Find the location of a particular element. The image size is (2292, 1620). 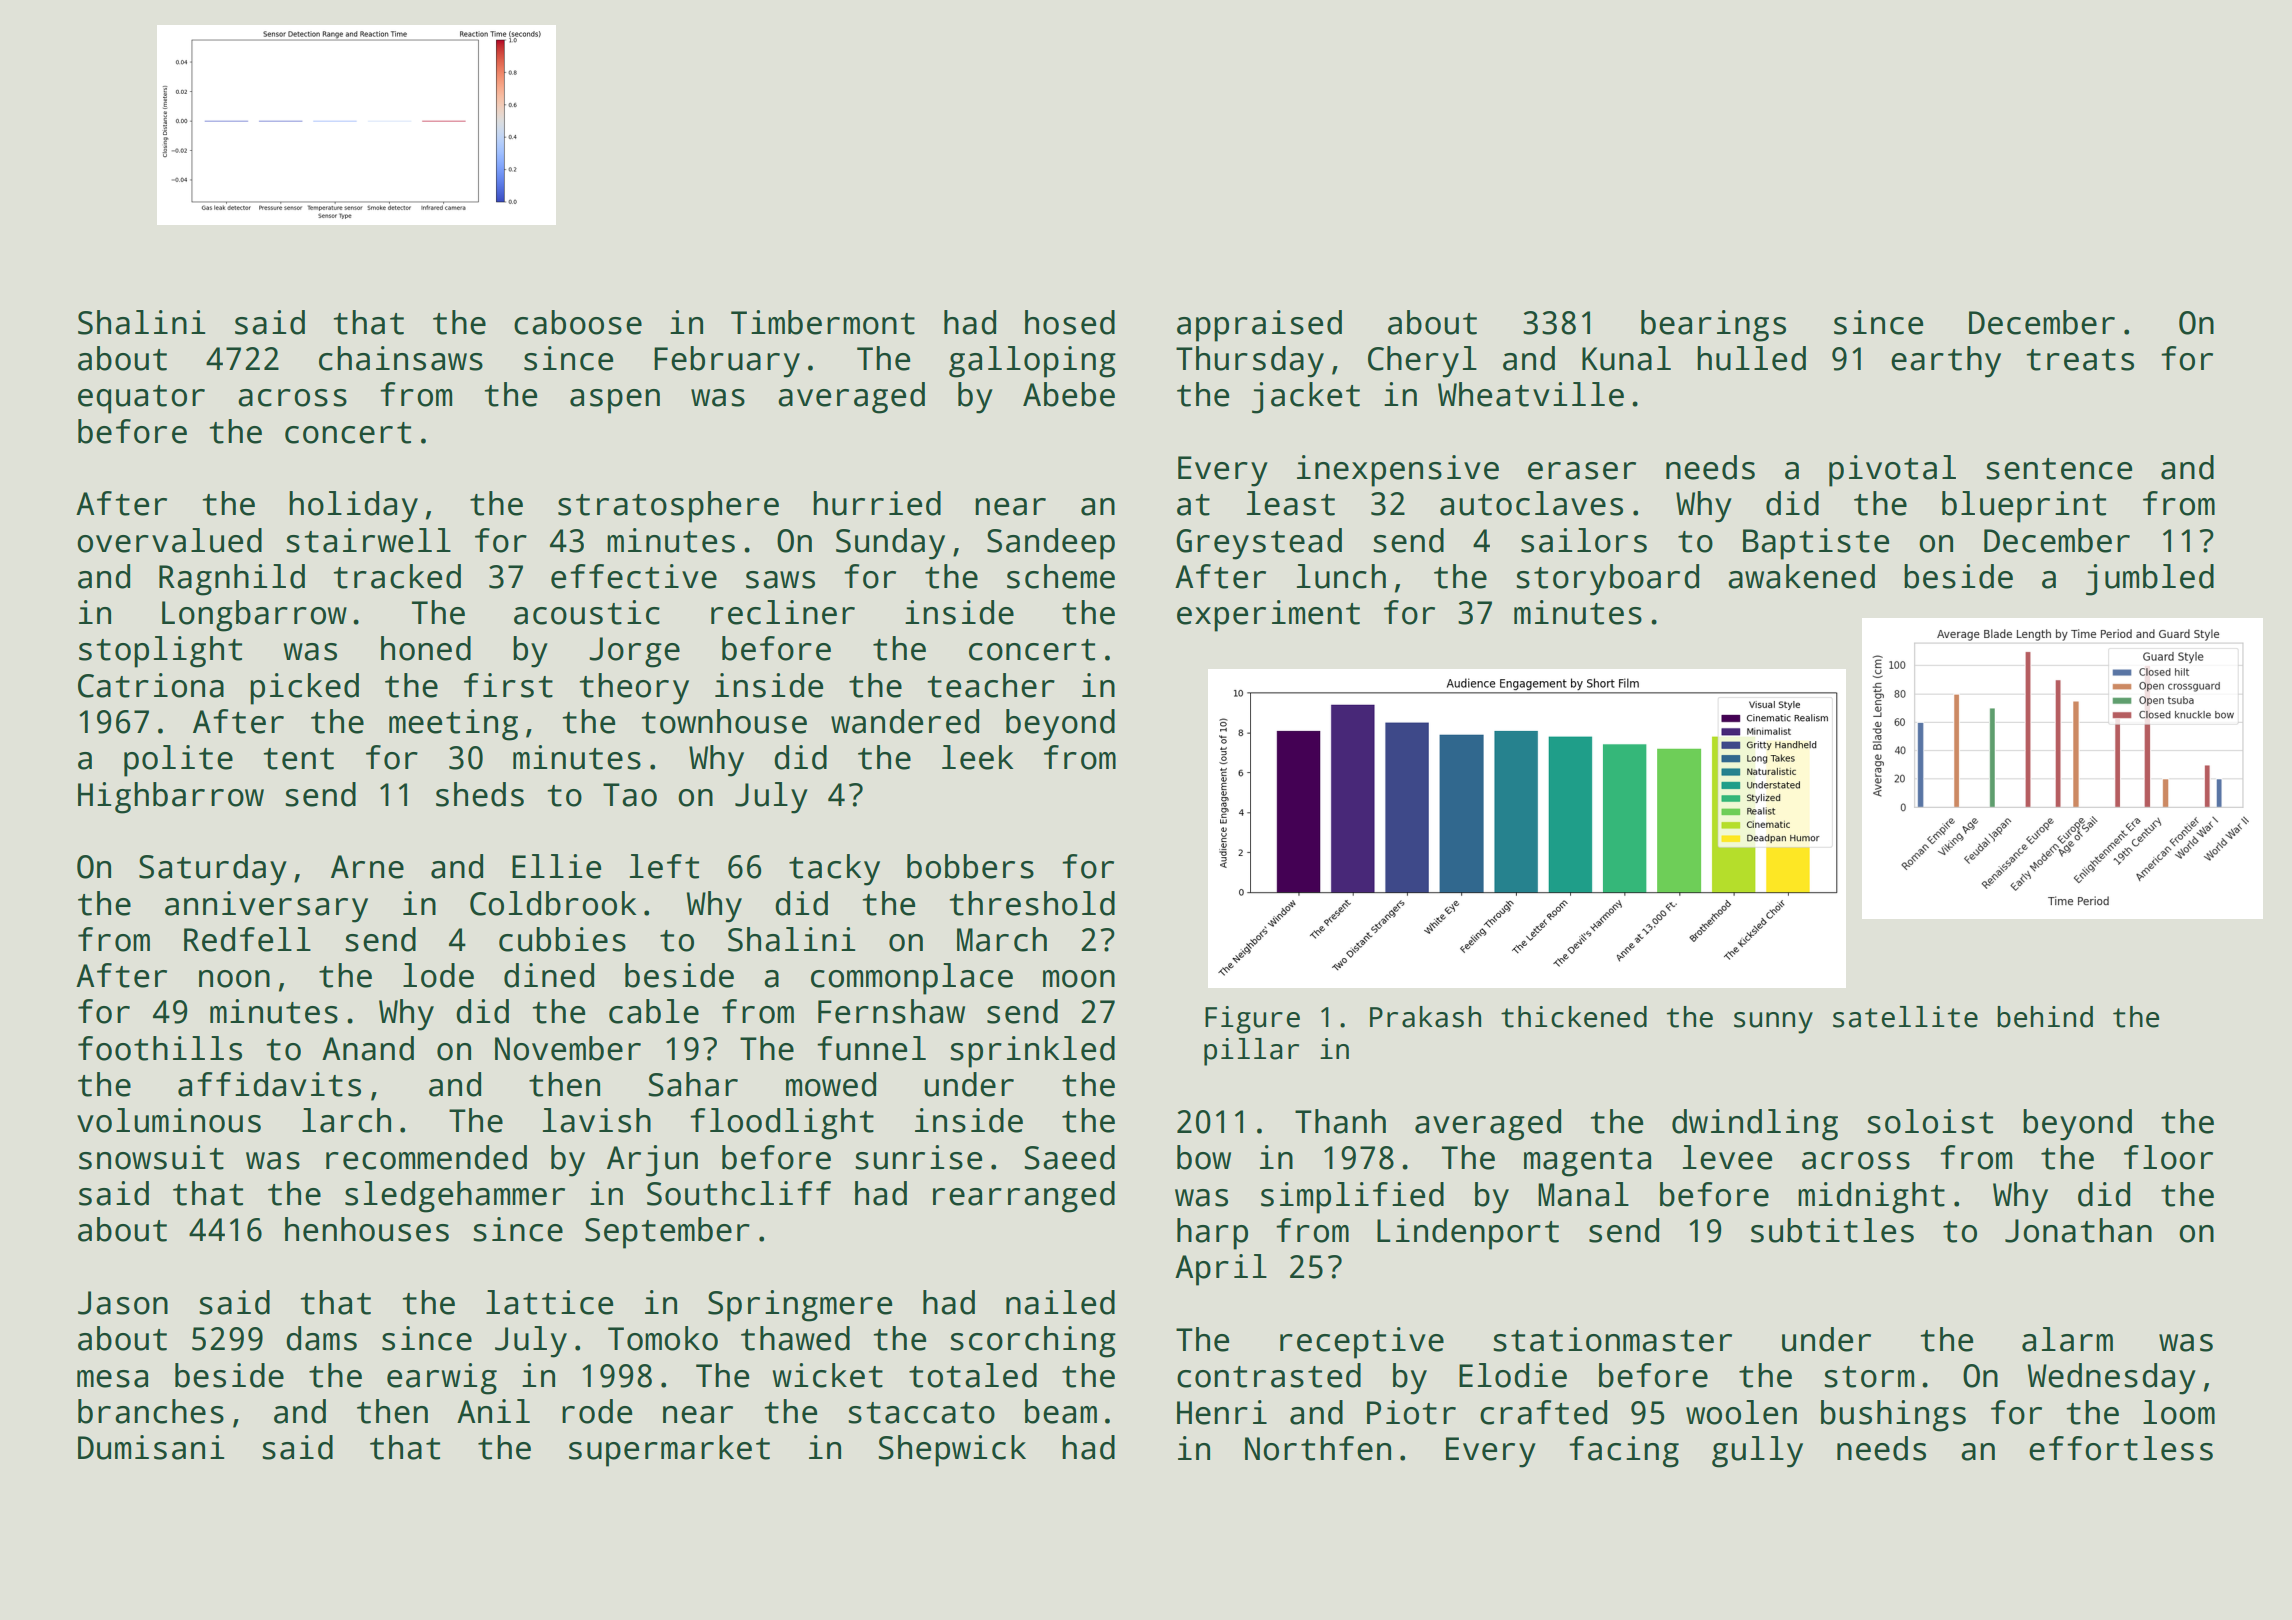

overvalued is located at coordinates (169, 540).
